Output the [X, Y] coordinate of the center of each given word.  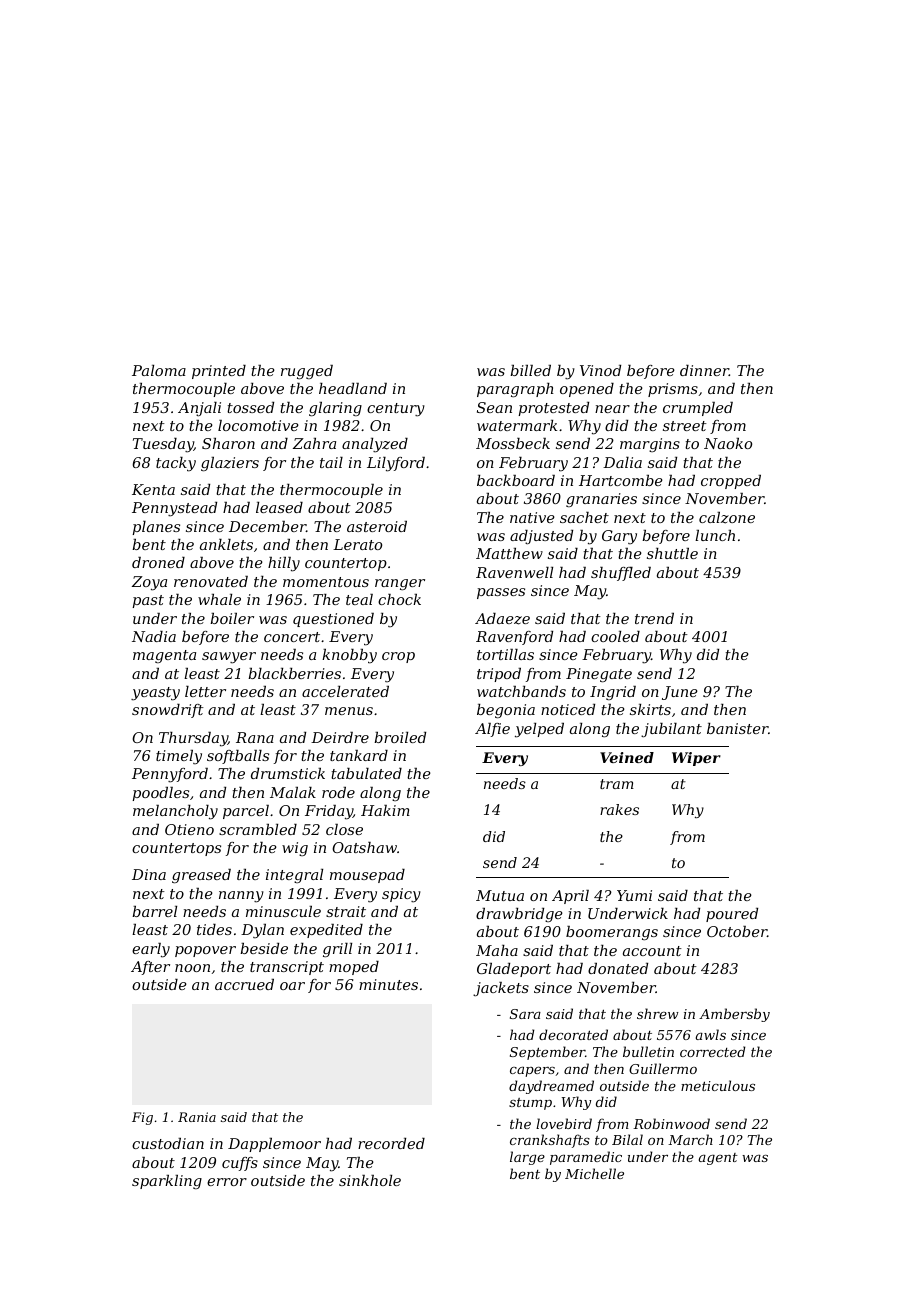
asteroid [377, 526]
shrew [657, 1013]
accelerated [345, 691]
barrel [154, 911]
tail [331, 462]
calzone [727, 518]
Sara [525, 1014]
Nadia [154, 636]
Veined [627, 757]
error [227, 1182]
